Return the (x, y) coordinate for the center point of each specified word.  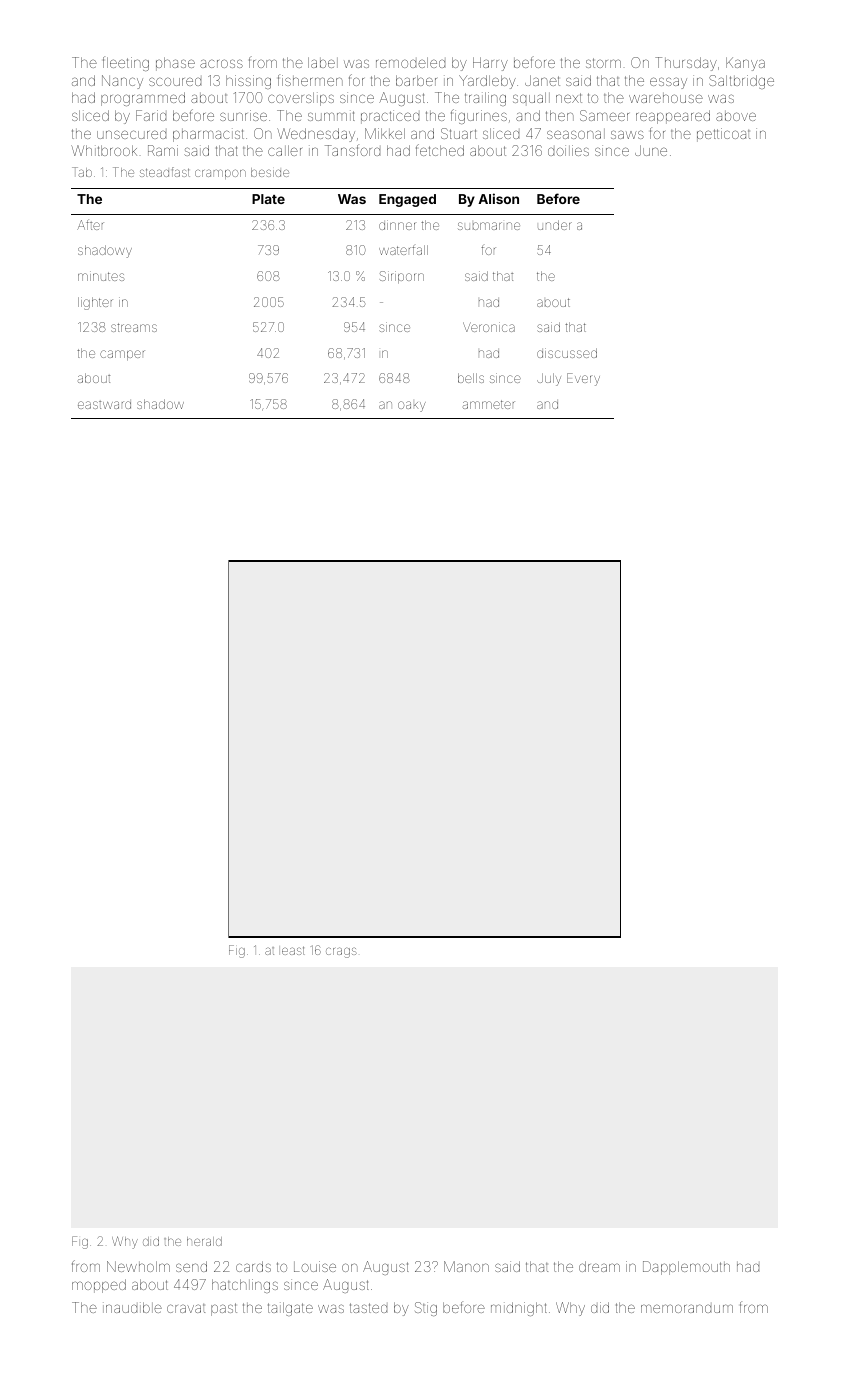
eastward (104, 405)
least (293, 951)
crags (341, 952)
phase (175, 64)
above (736, 116)
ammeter (489, 404)
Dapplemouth (686, 1268)
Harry (490, 64)
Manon (466, 1266)
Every (583, 379)
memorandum (687, 1308)
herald (204, 1241)
